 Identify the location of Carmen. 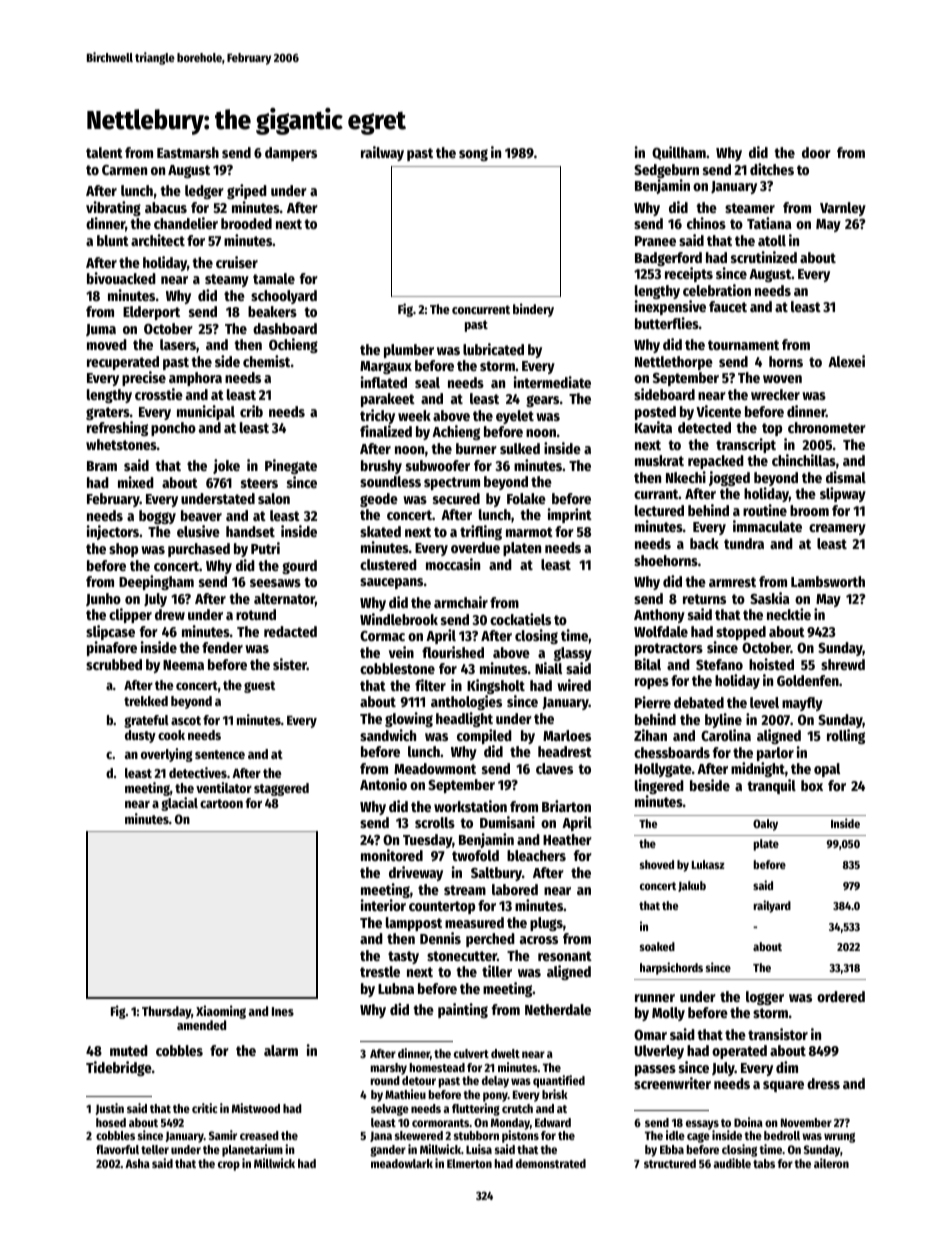
(124, 170).
